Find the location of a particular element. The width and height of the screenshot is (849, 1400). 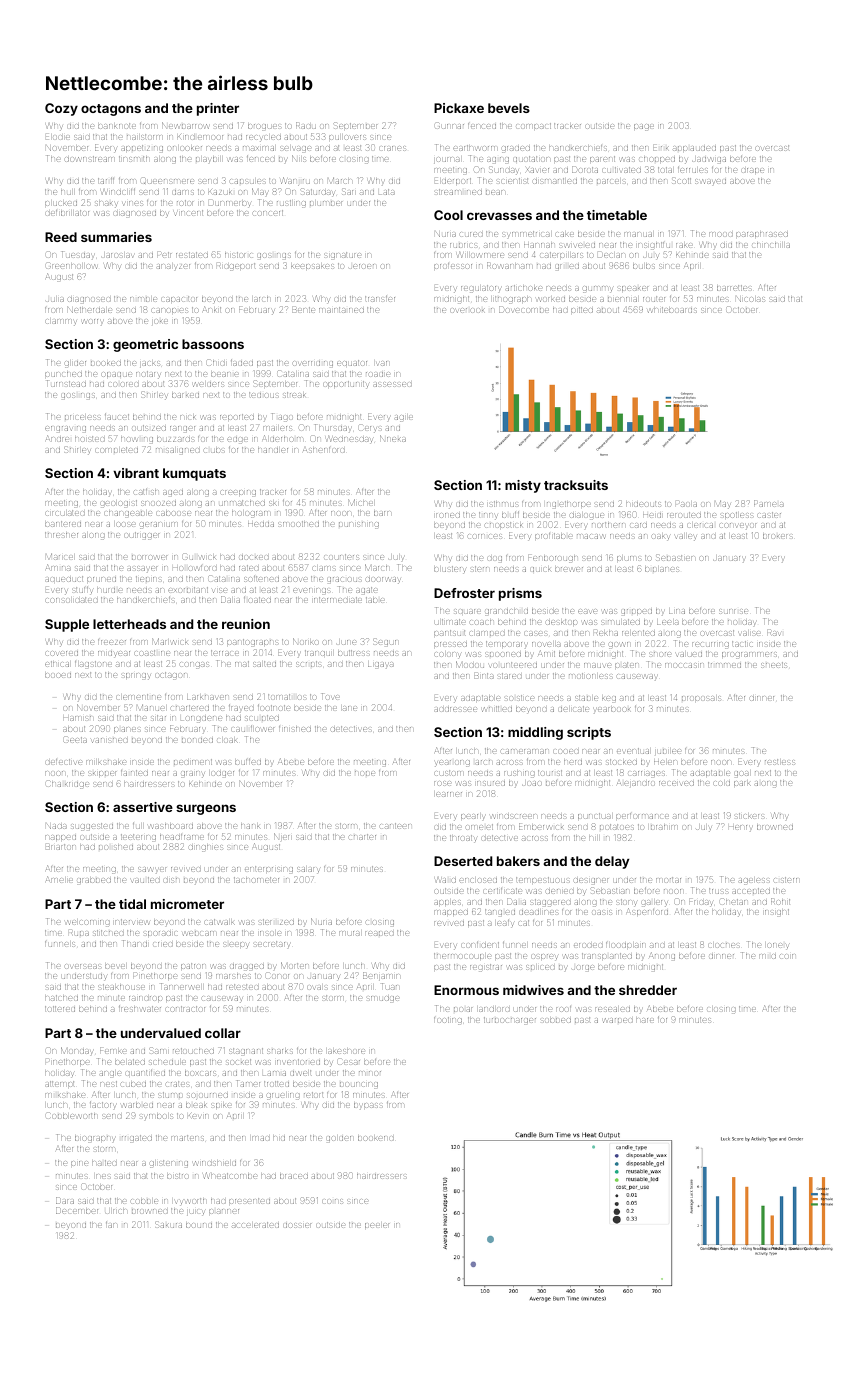

Supple is located at coordinates (67, 625).
